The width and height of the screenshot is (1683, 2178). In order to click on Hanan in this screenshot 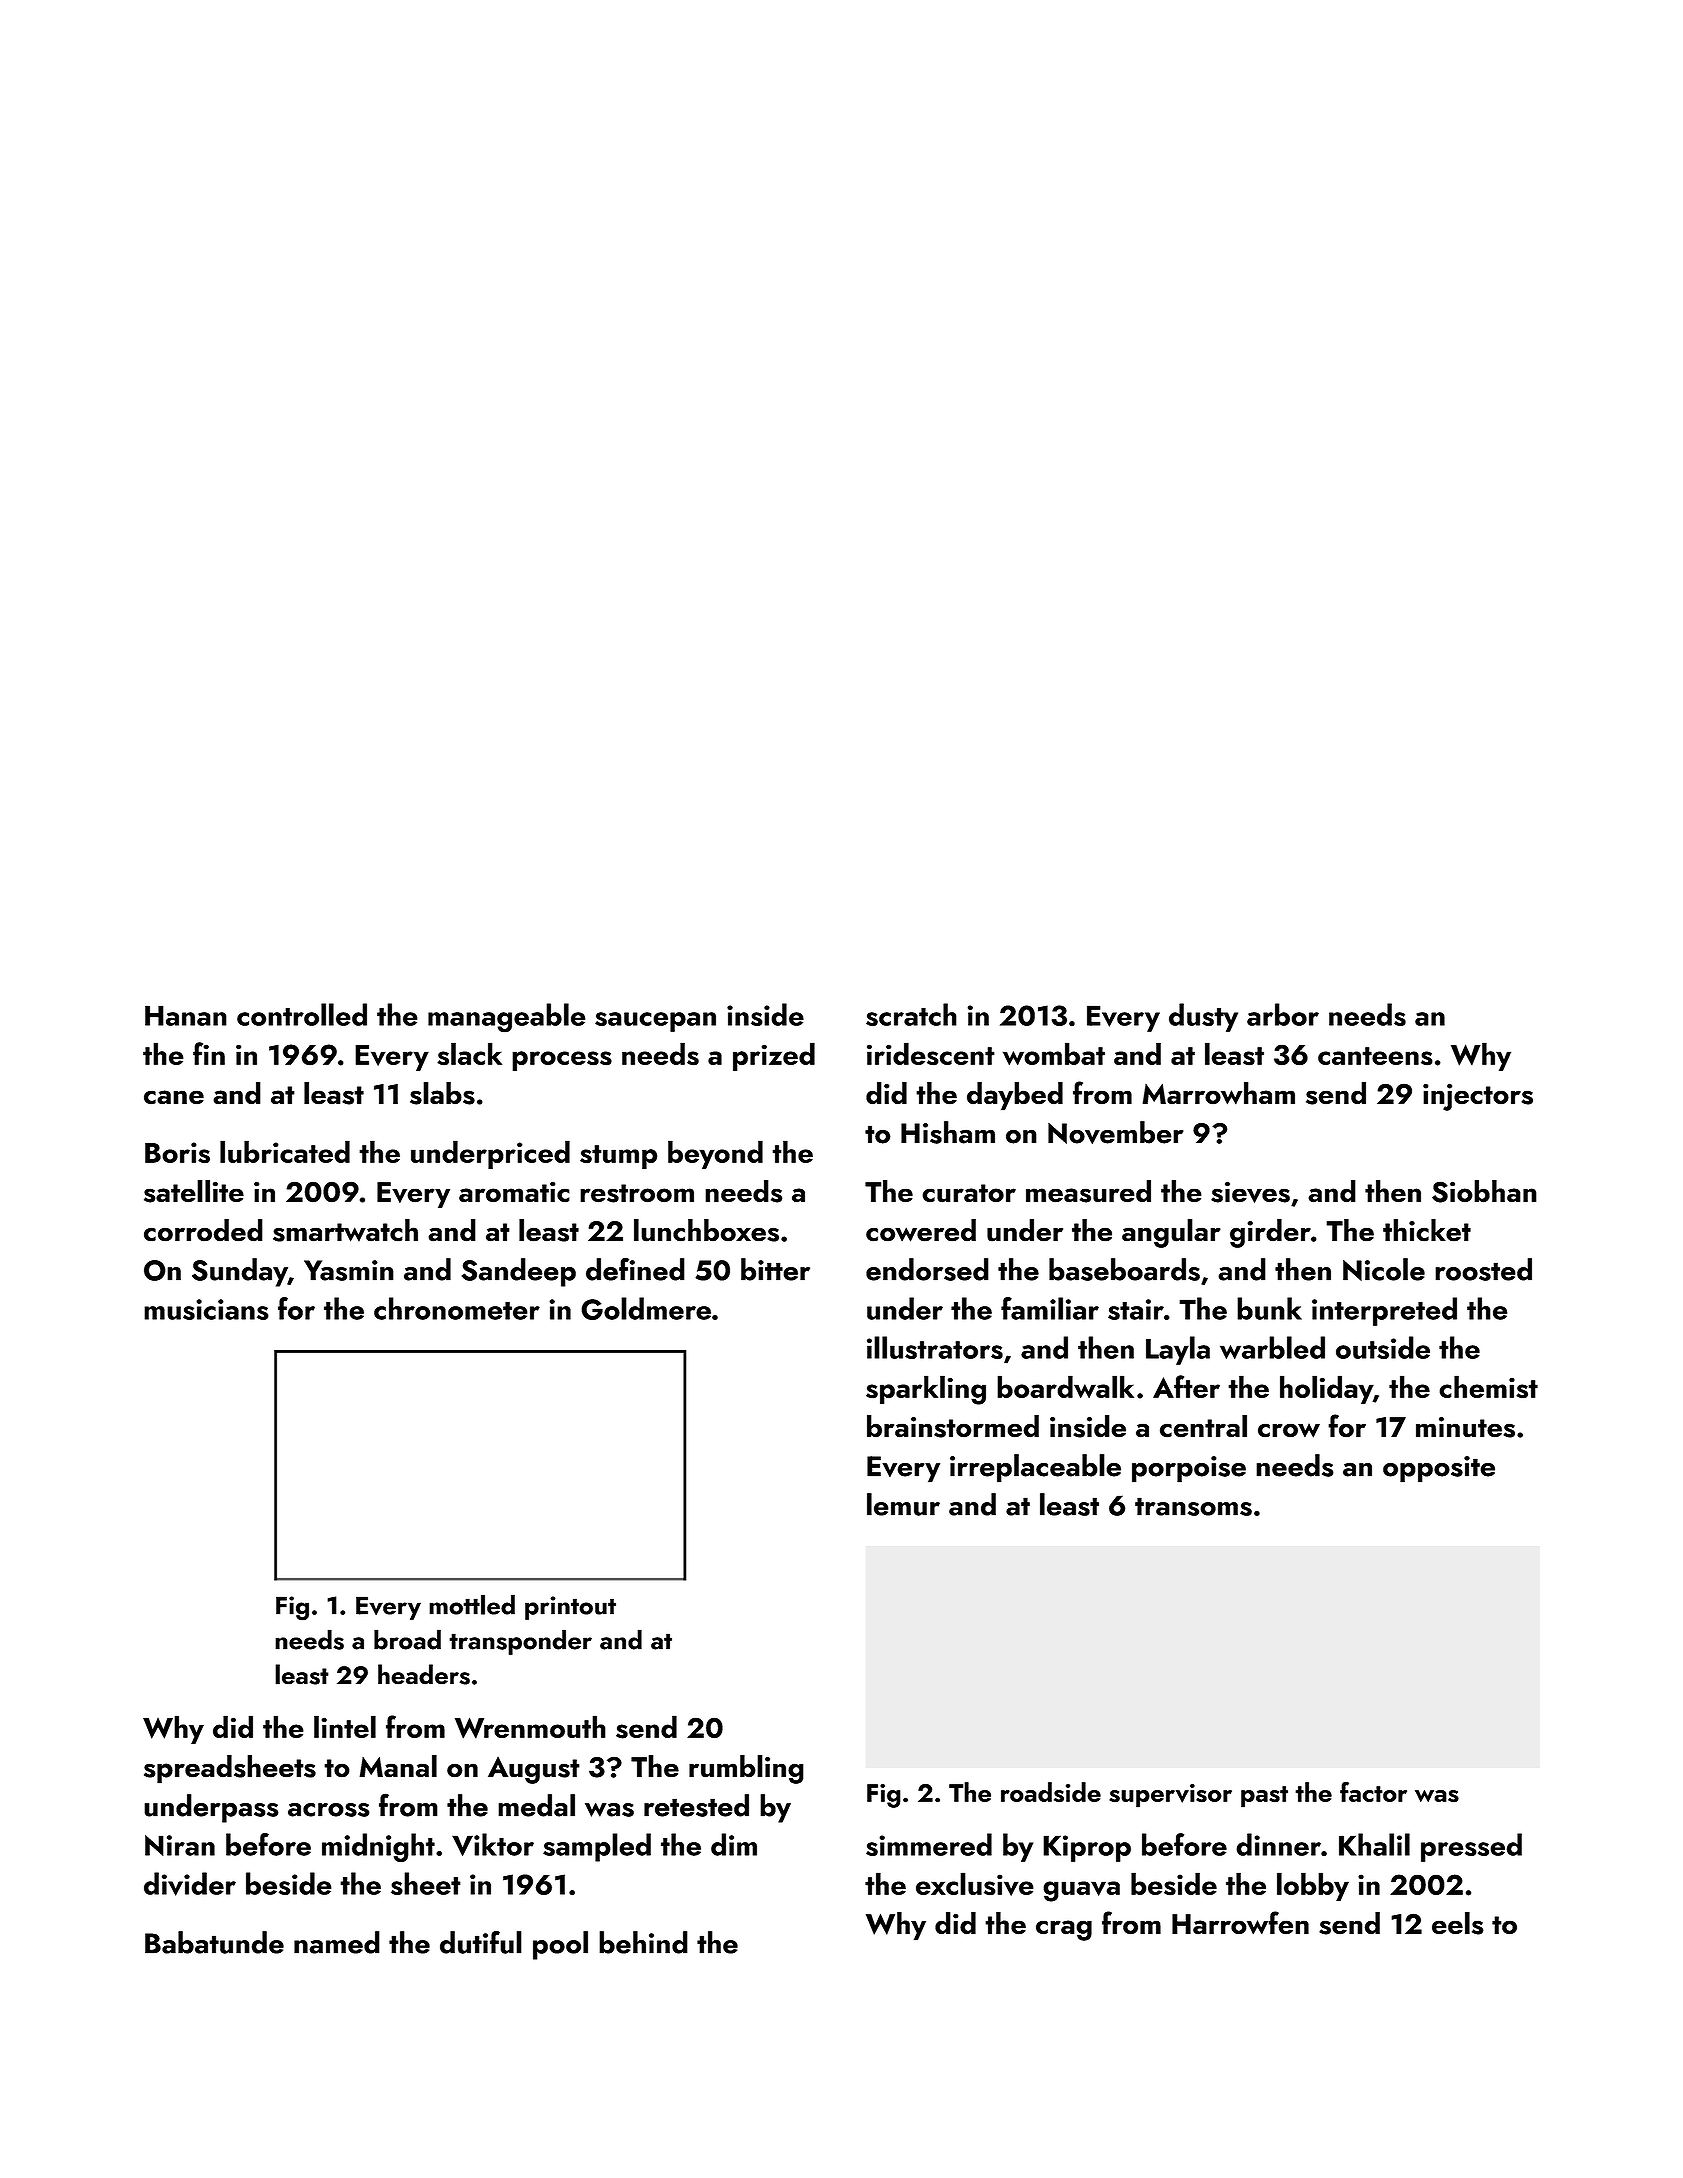, I will do `click(186, 1015)`.
